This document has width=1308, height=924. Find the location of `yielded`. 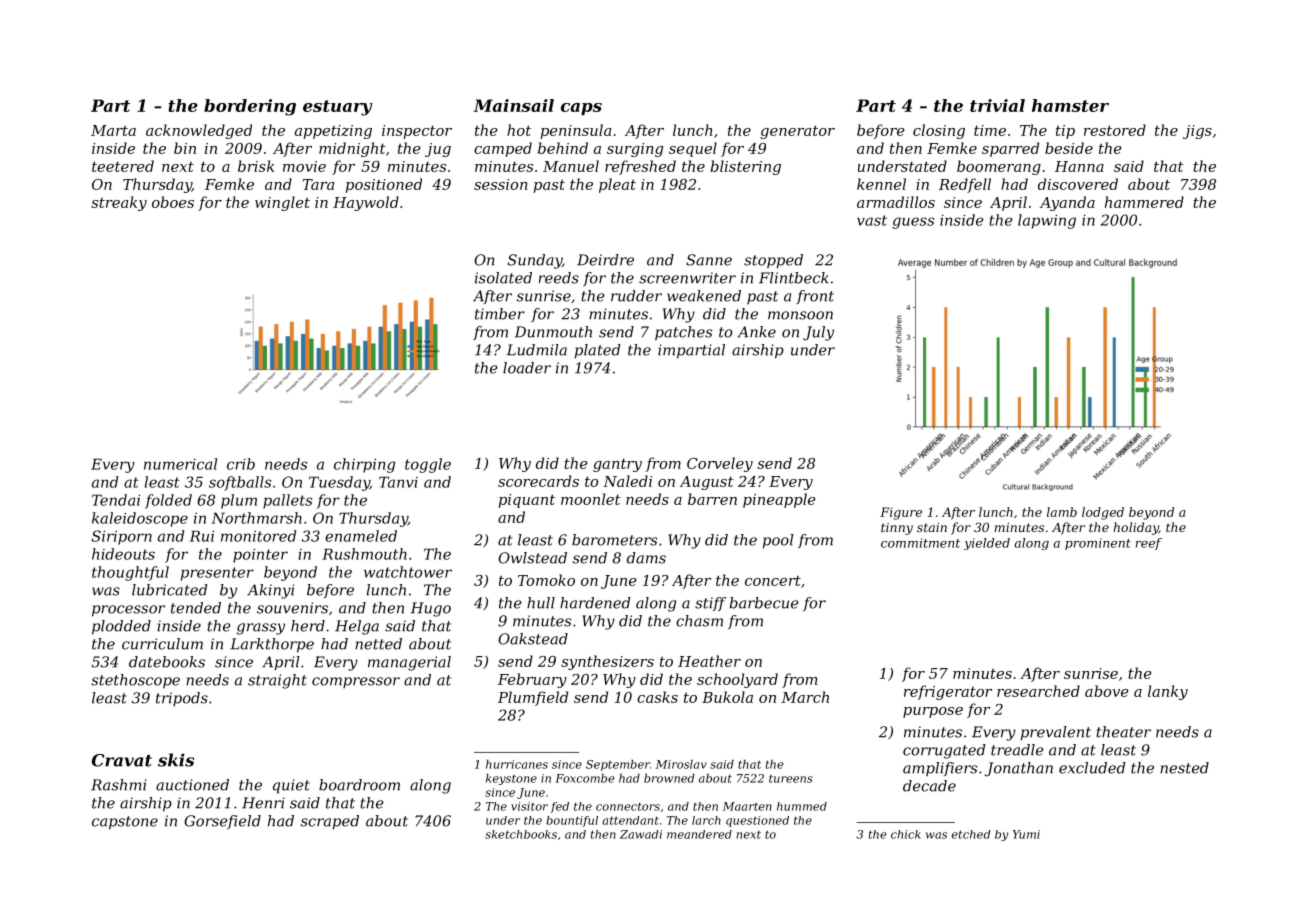

yielded is located at coordinates (987, 544).
